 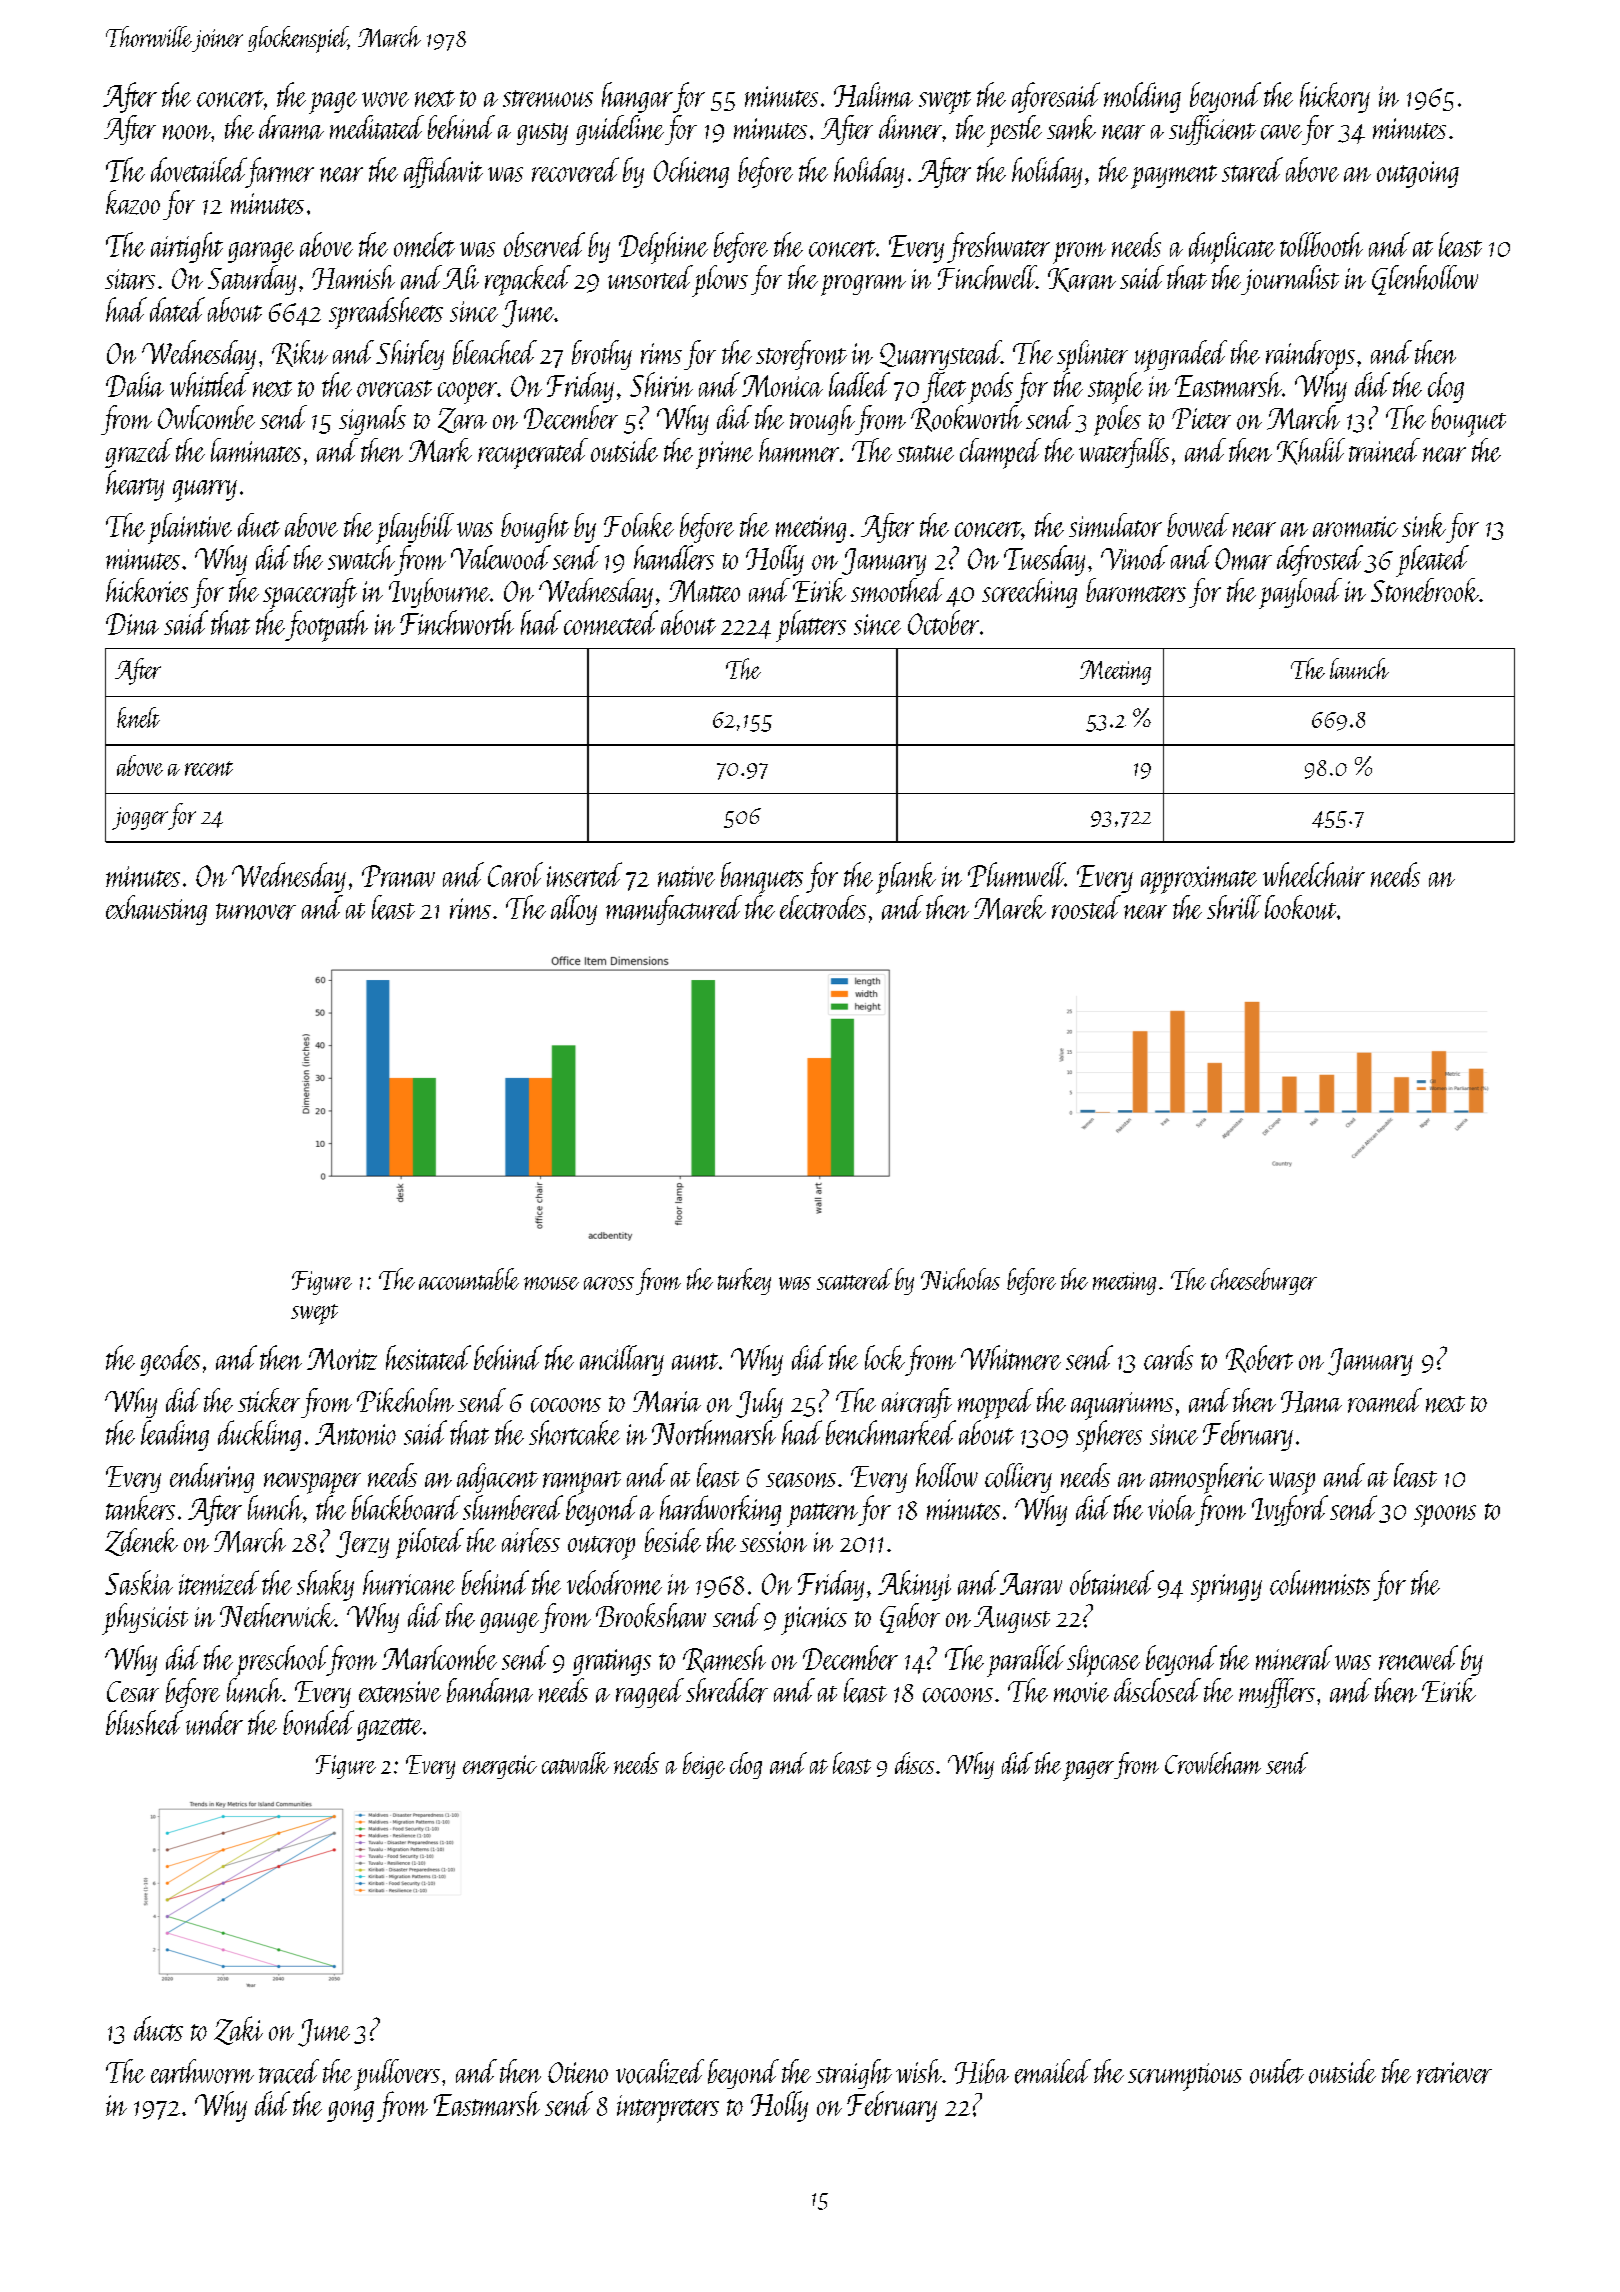 What do you see at coordinates (457, 622) in the screenshot?
I see `Finchworth` at bounding box center [457, 622].
